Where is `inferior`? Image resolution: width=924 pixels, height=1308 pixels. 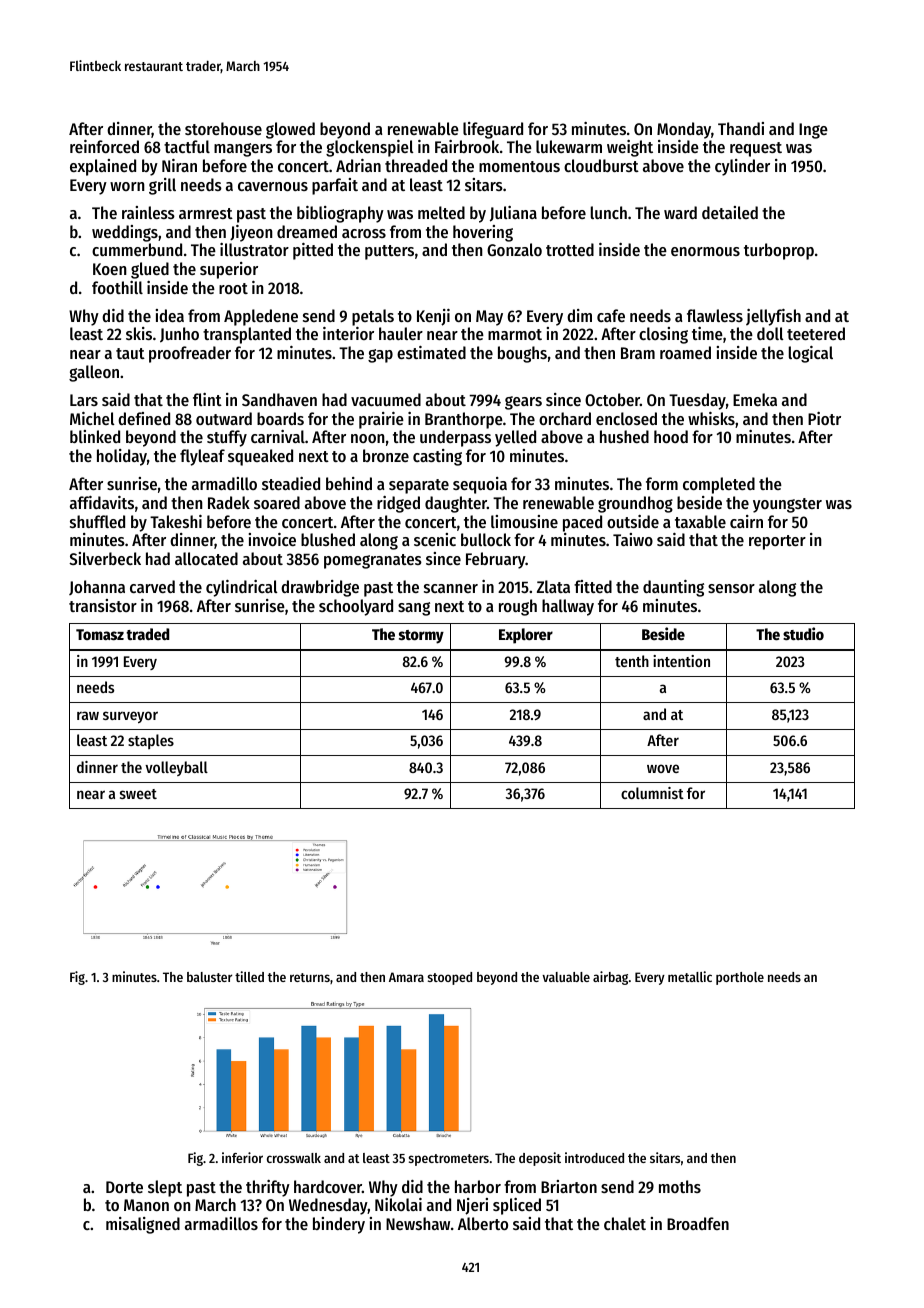
inferior is located at coordinates (242, 1157).
